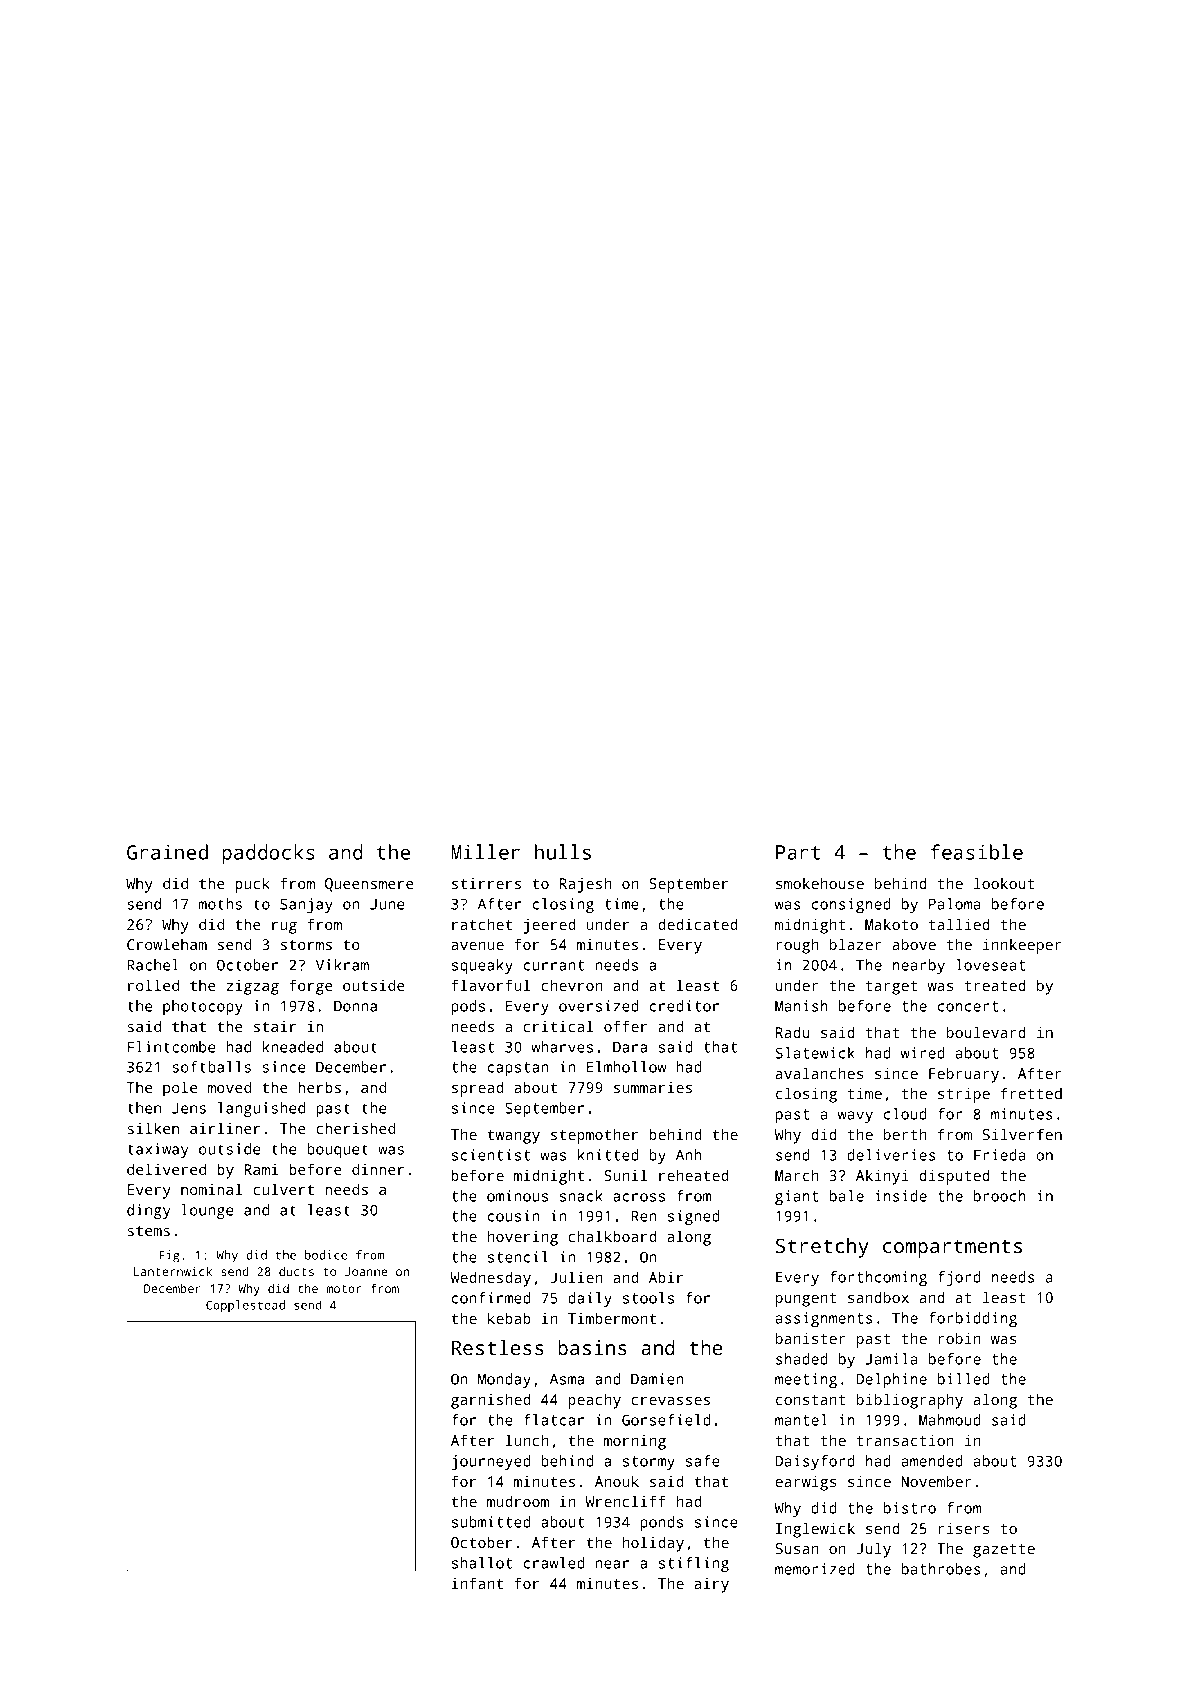 The width and height of the screenshot is (1191, 1685). Describe the element at coordinates (950, 1420) in the screenshot. I see `Mahmoud` at that location.
